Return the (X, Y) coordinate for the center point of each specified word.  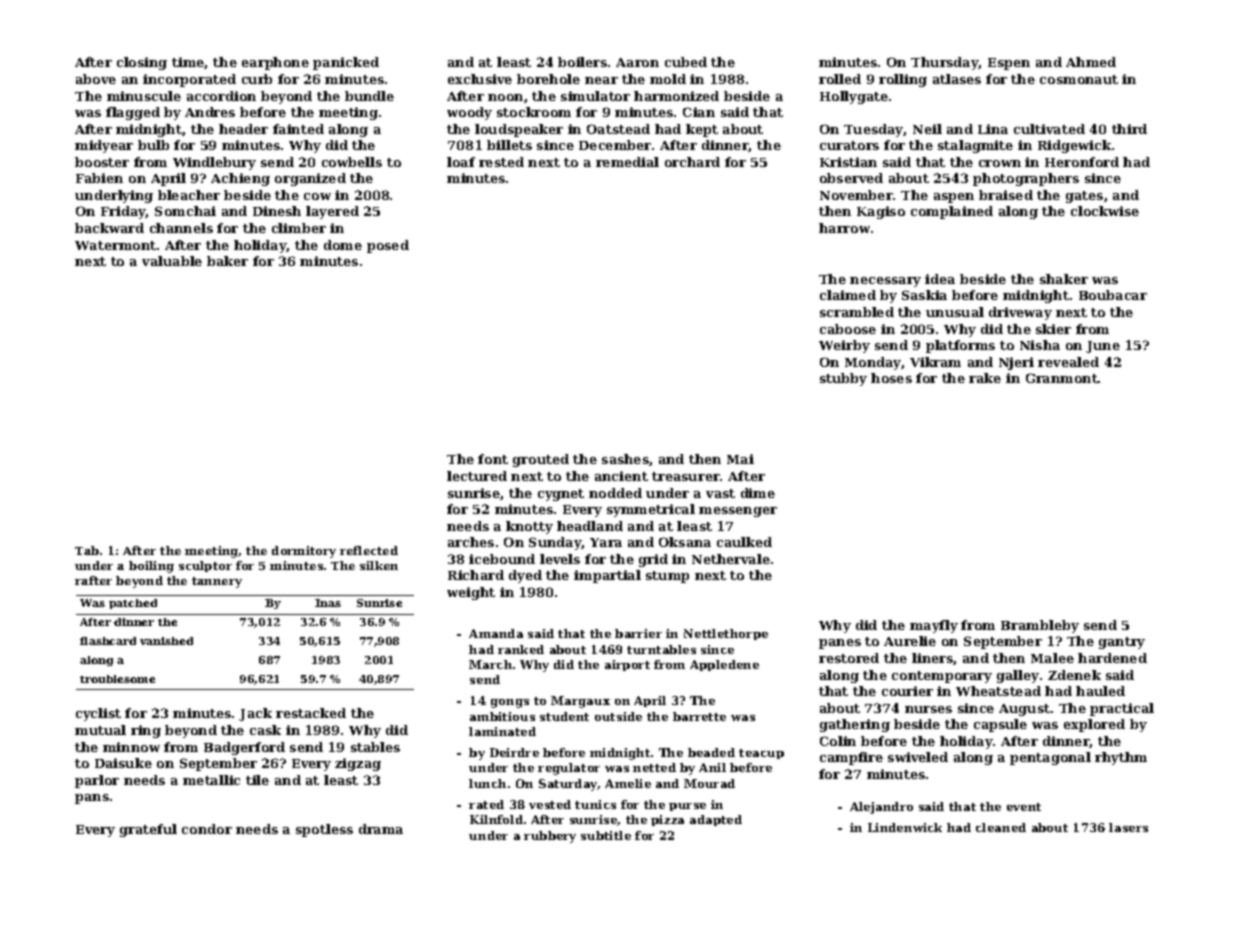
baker (227, 261)
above (96, 79)
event (1024, 807)
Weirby (844, 346)
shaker (1064, 279)
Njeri (1016, 363)
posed (388, 246)
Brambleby (1040, 626)
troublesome (117, 679)
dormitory (304, 552)
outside (618, 716)
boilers (582, 62)
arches (471, 542)
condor (207, 829)
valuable (172, 261)
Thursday (945, 63)
